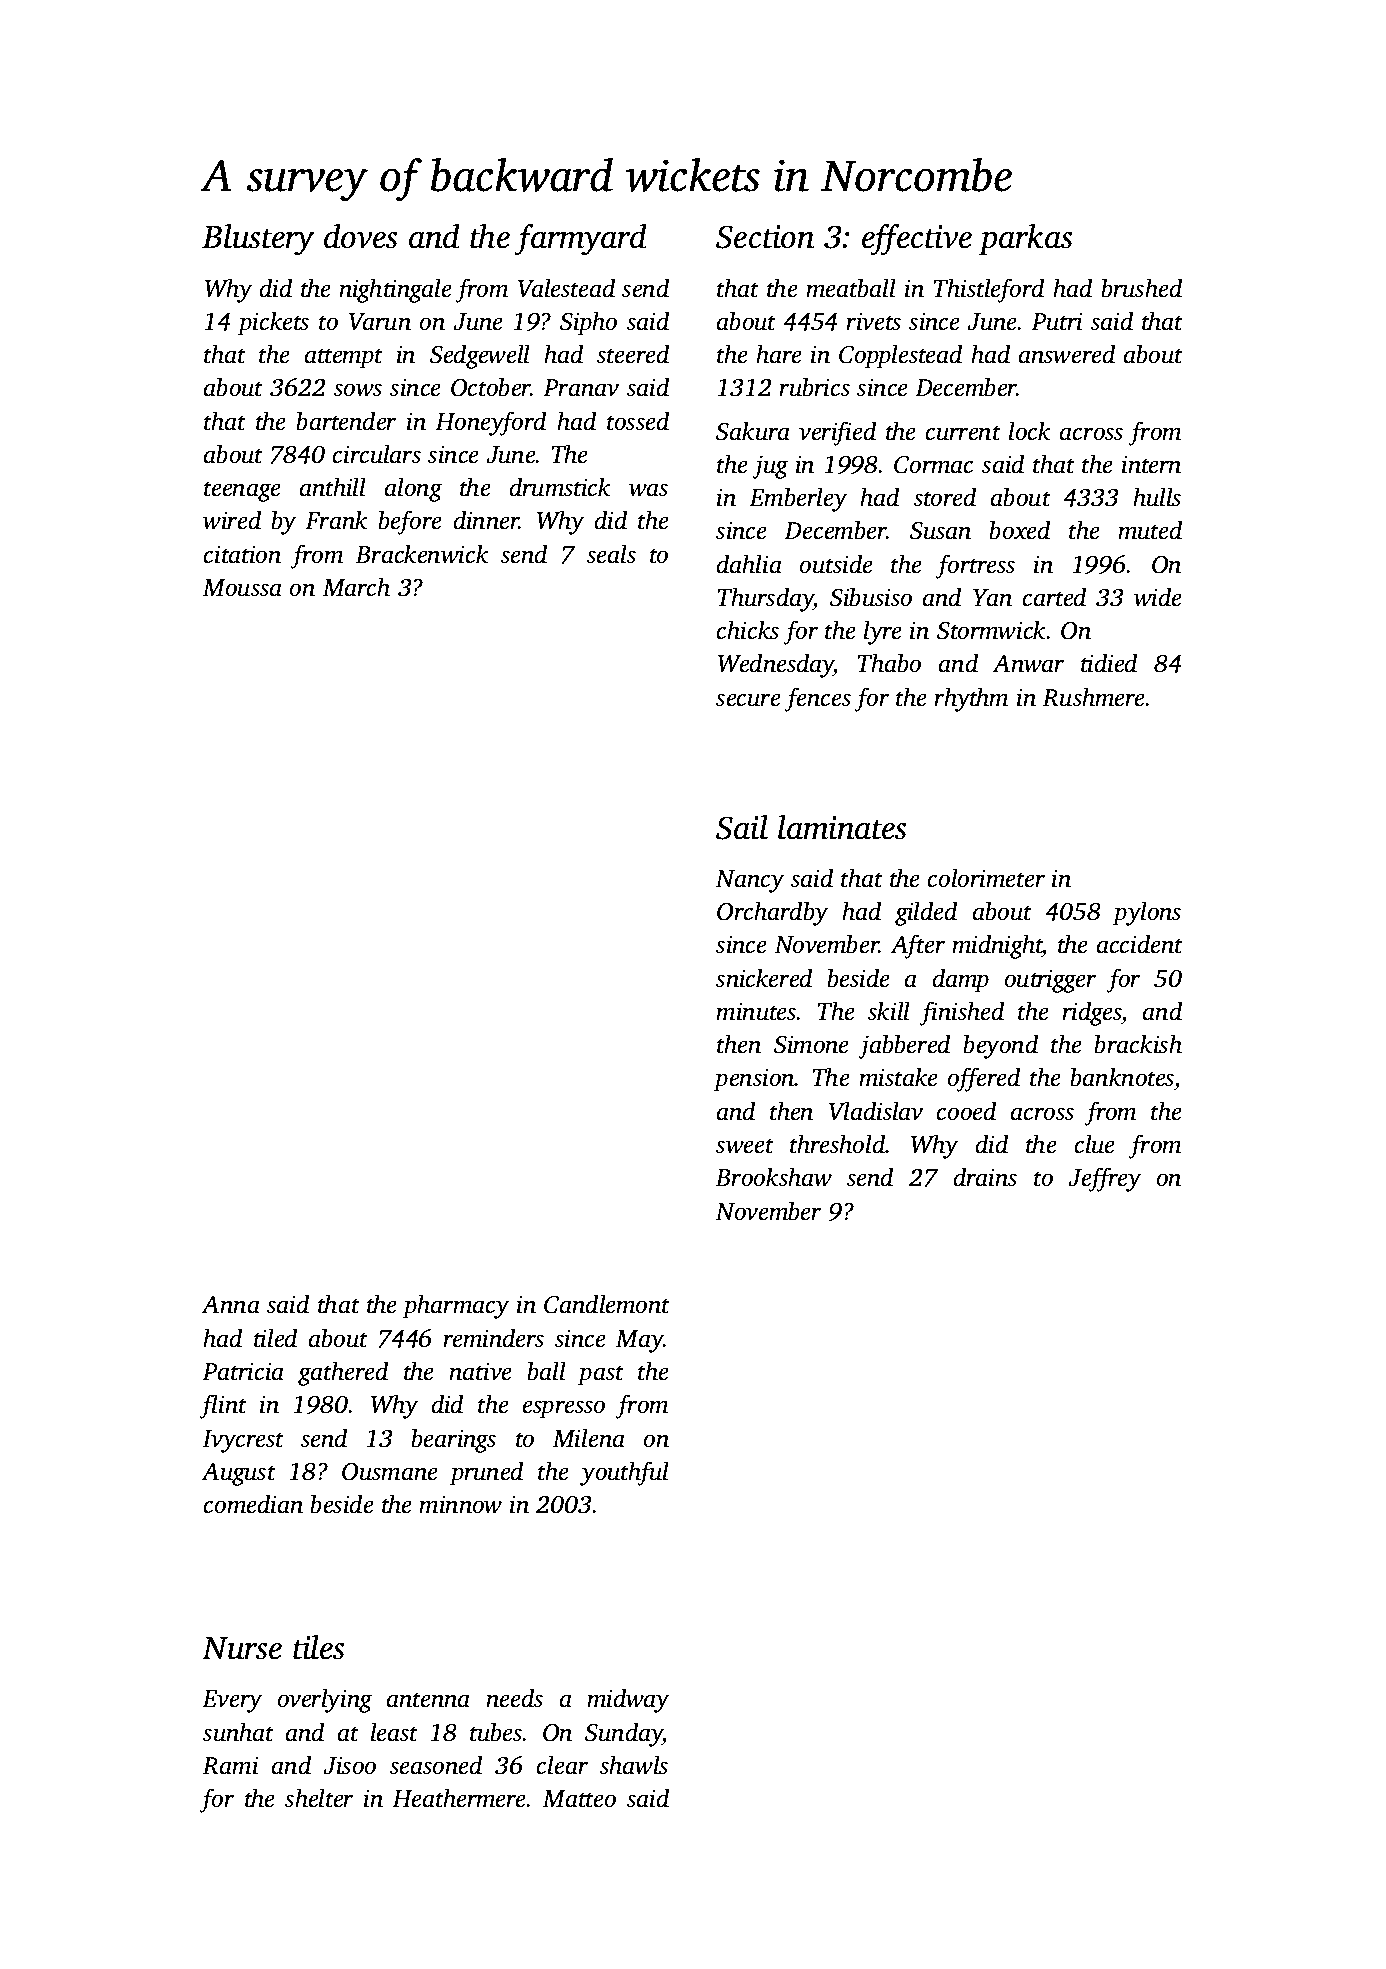 This document has width=1386, height=1969. I want to click on effective, so click(917, 240).
